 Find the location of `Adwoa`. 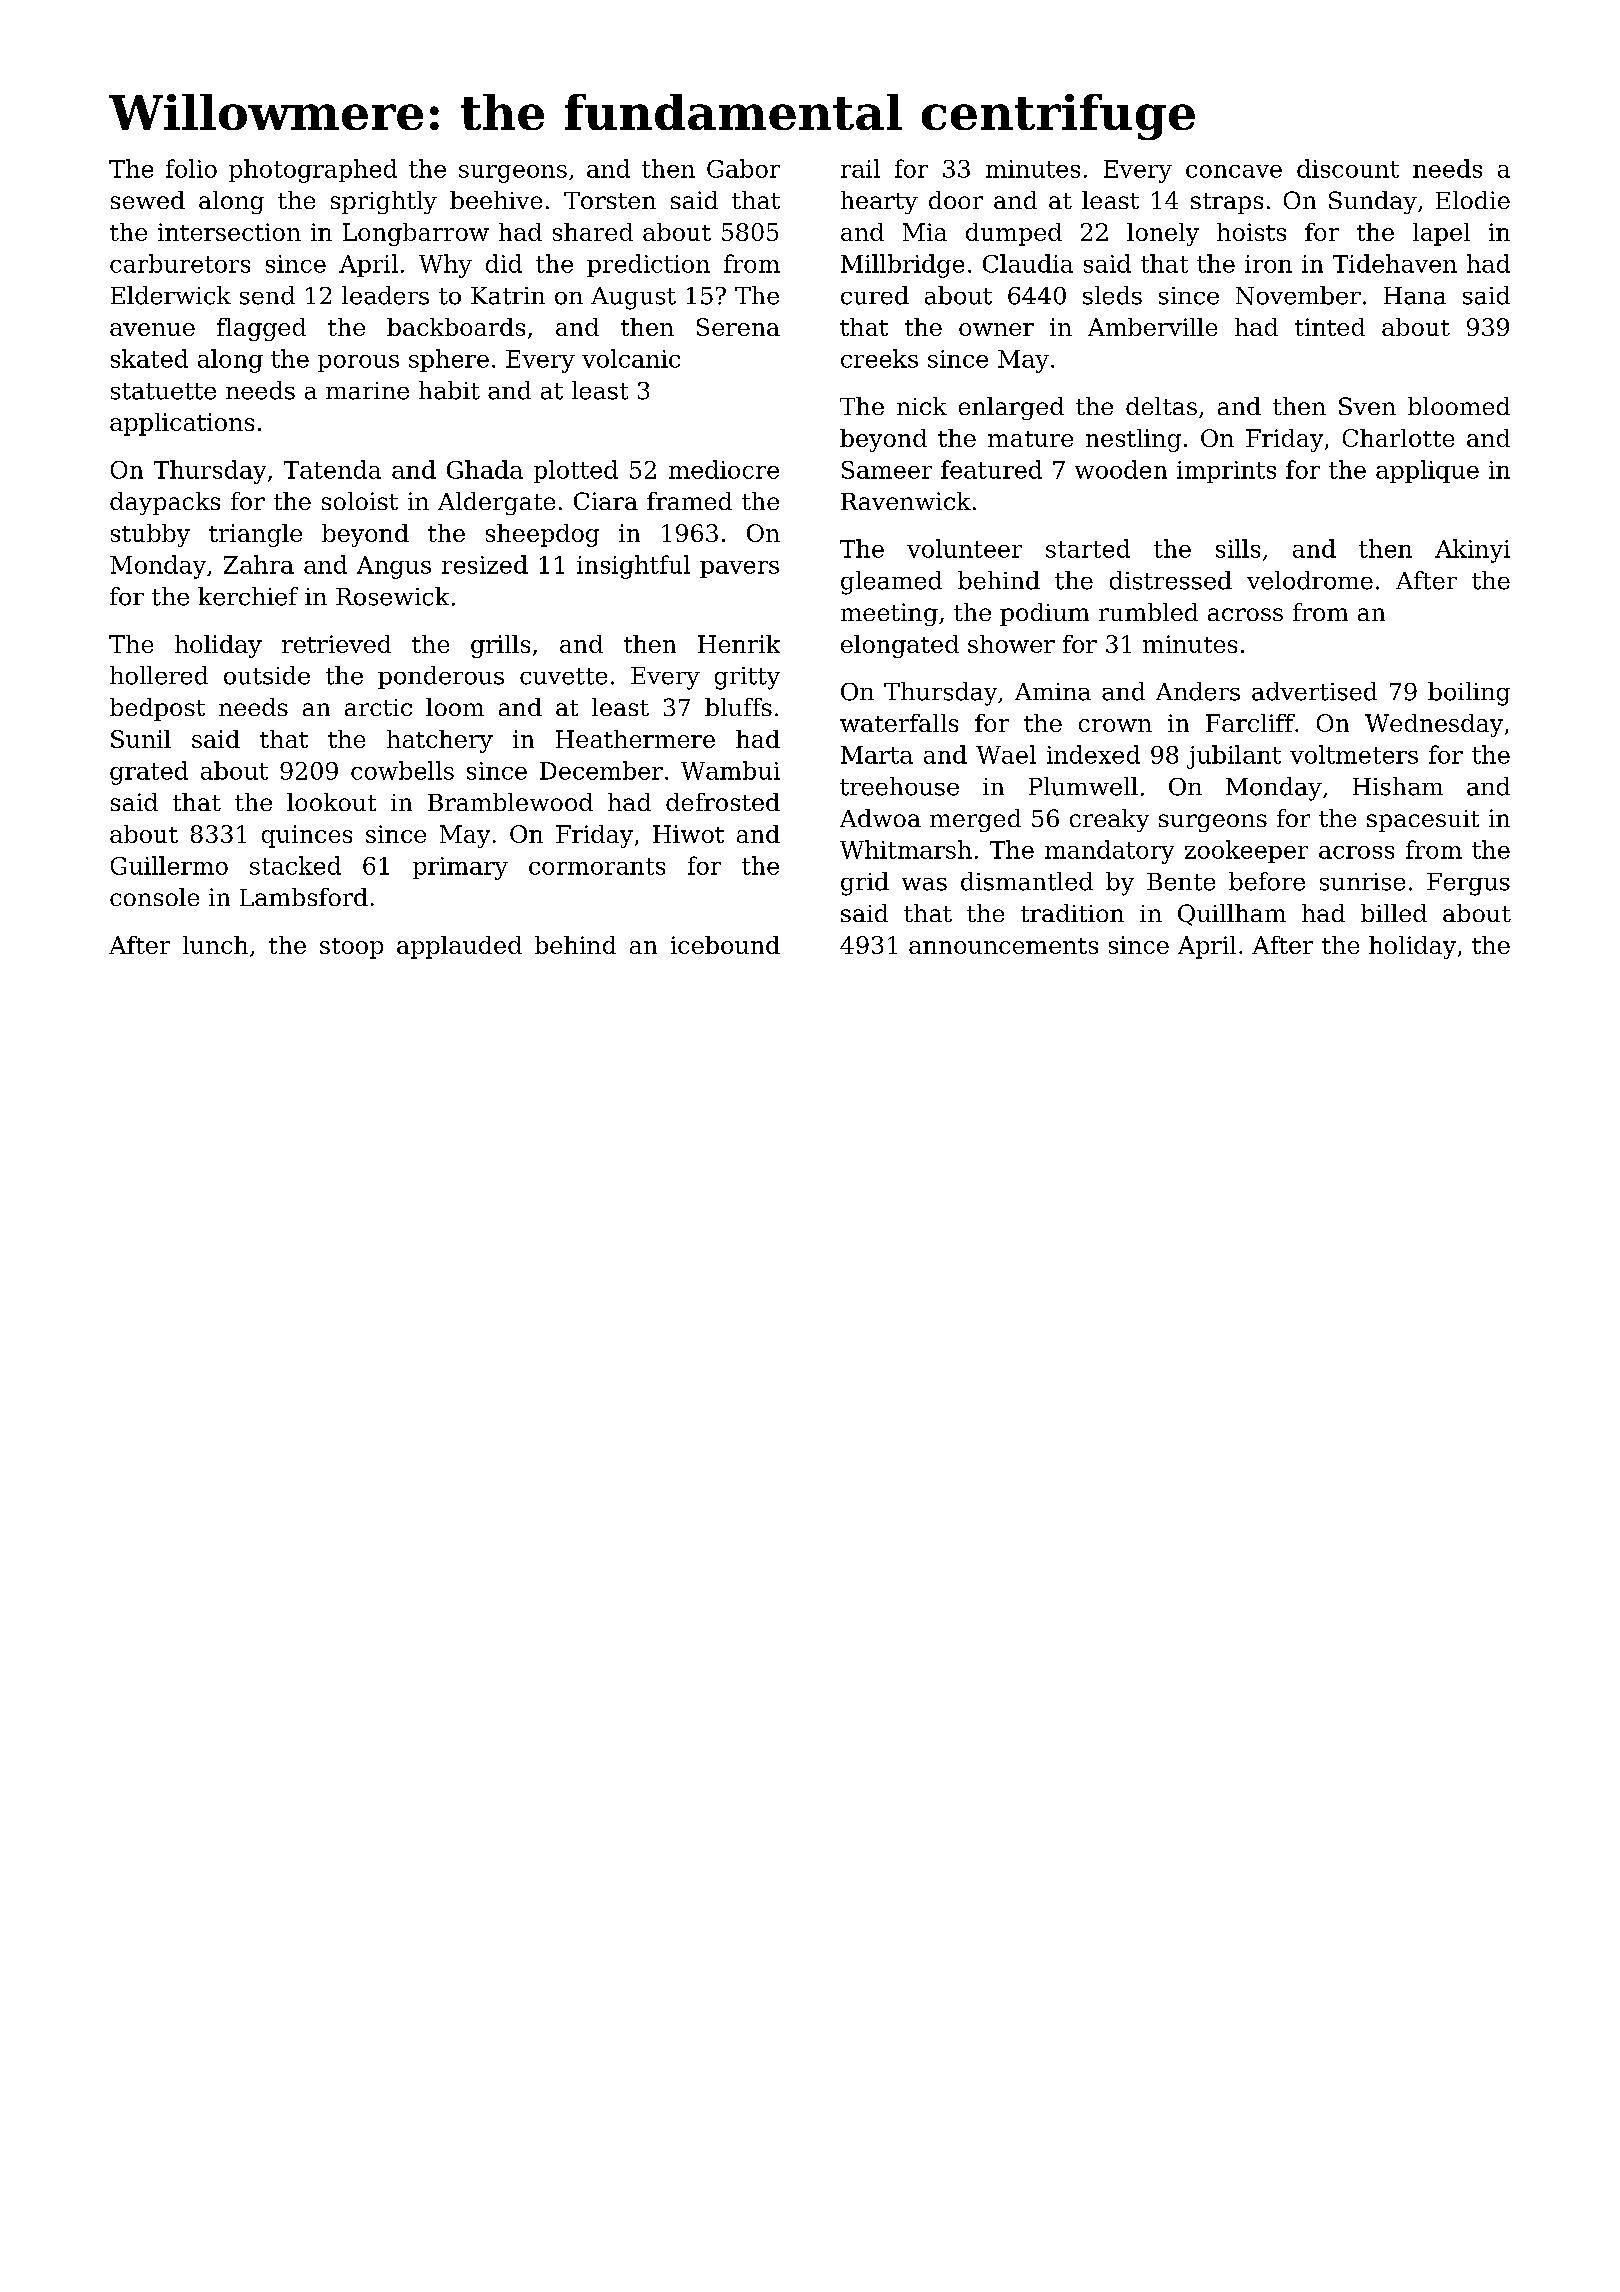

Adwoa is located at coordinates (880, 818).
